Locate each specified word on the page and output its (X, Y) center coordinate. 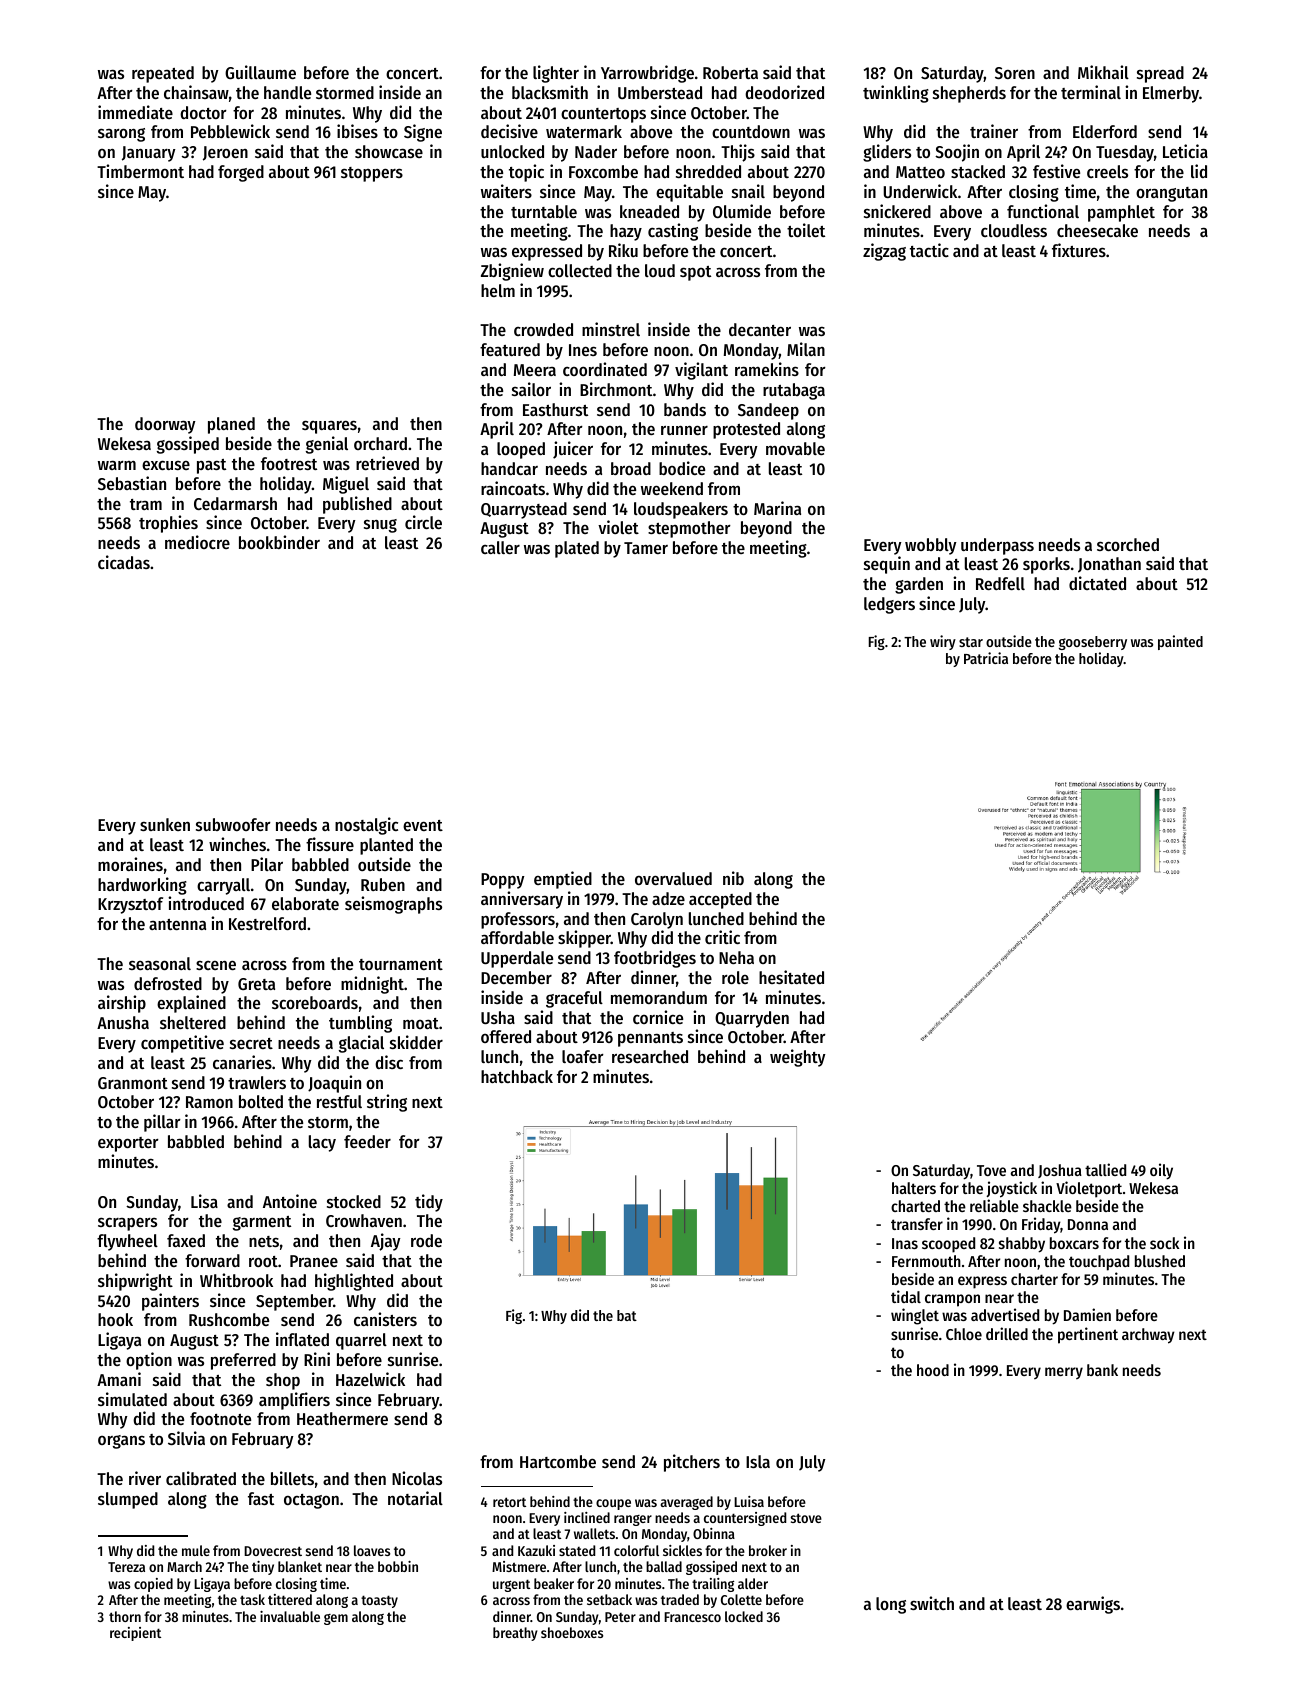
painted (1180, 642)
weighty (798, 1058)
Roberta (730, 72)
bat (627, 1315)
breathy (515, 1634)
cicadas (124, 562)
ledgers (889, 605)
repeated (163, 74)
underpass (997, 546)
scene (216, 965)
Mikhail (1103, 72)
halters (914, 1188)
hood (933, 1370)
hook (115, 1319)
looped (521, 450)
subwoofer (233, 824)
